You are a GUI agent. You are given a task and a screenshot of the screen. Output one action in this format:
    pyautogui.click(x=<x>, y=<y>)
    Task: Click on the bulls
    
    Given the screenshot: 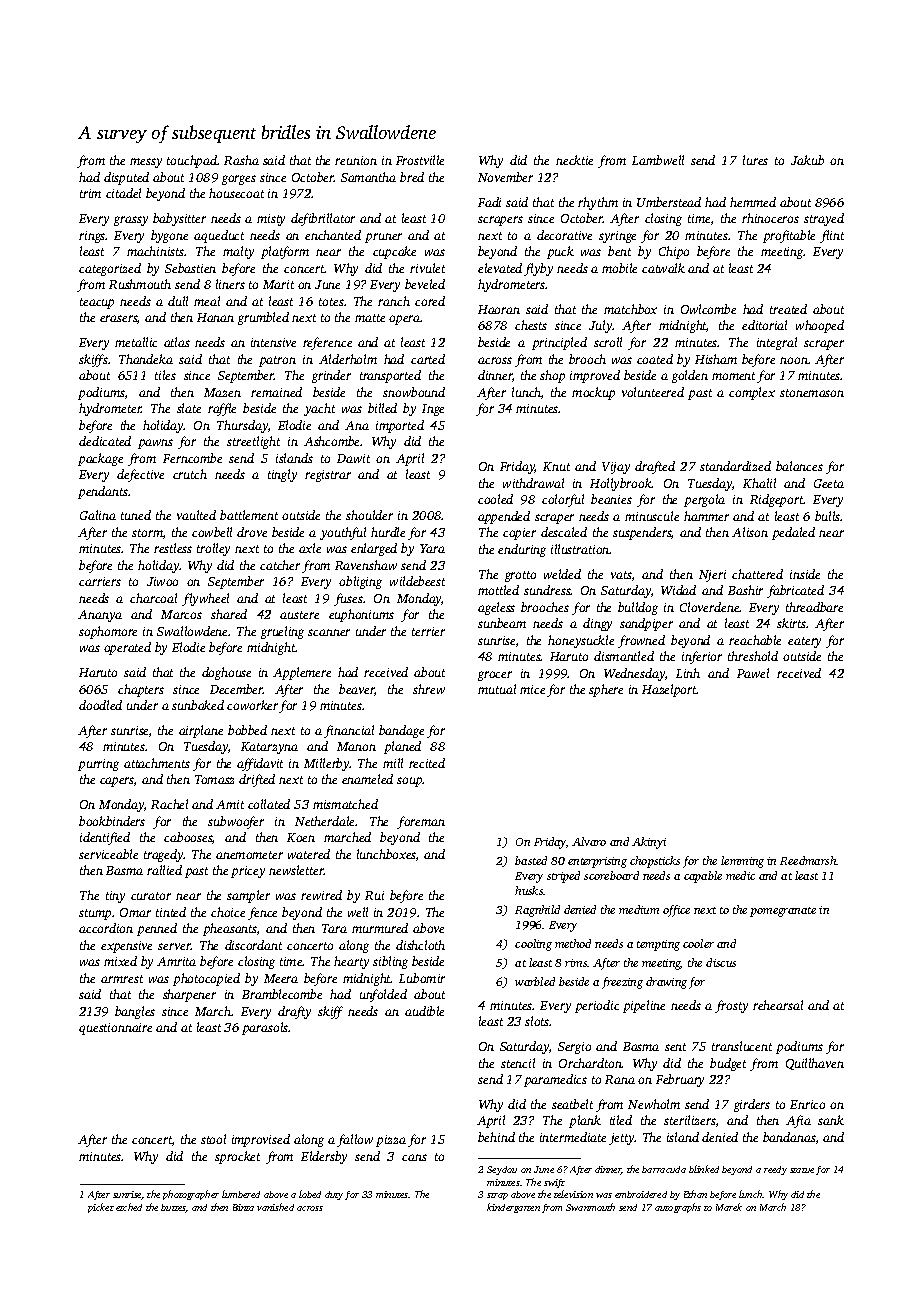 What is the action you would take?
    pyautogui.click(x=828, y=516)
